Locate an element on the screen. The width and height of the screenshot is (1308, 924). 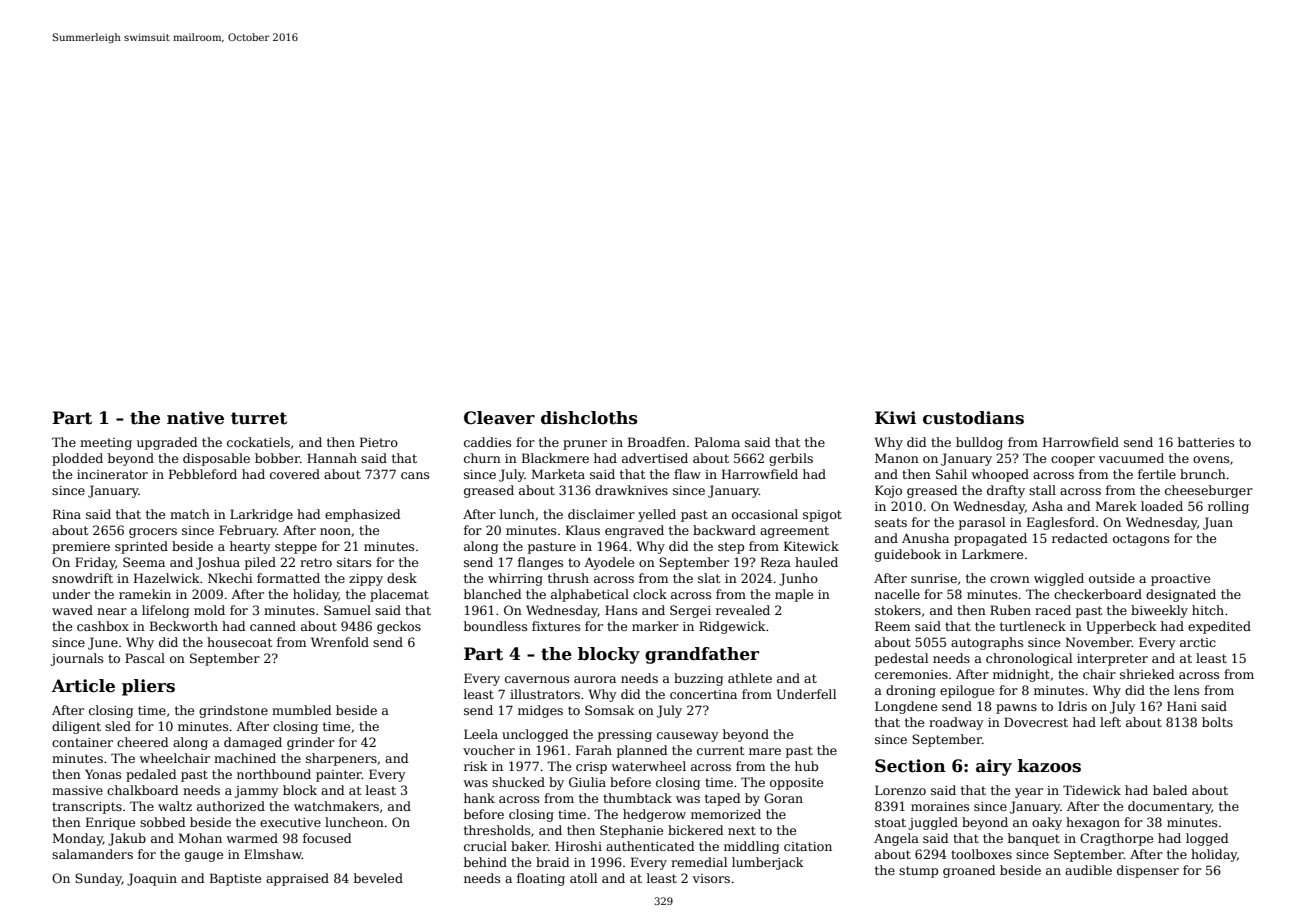
drawknives is located at coordinates (631, 490).
